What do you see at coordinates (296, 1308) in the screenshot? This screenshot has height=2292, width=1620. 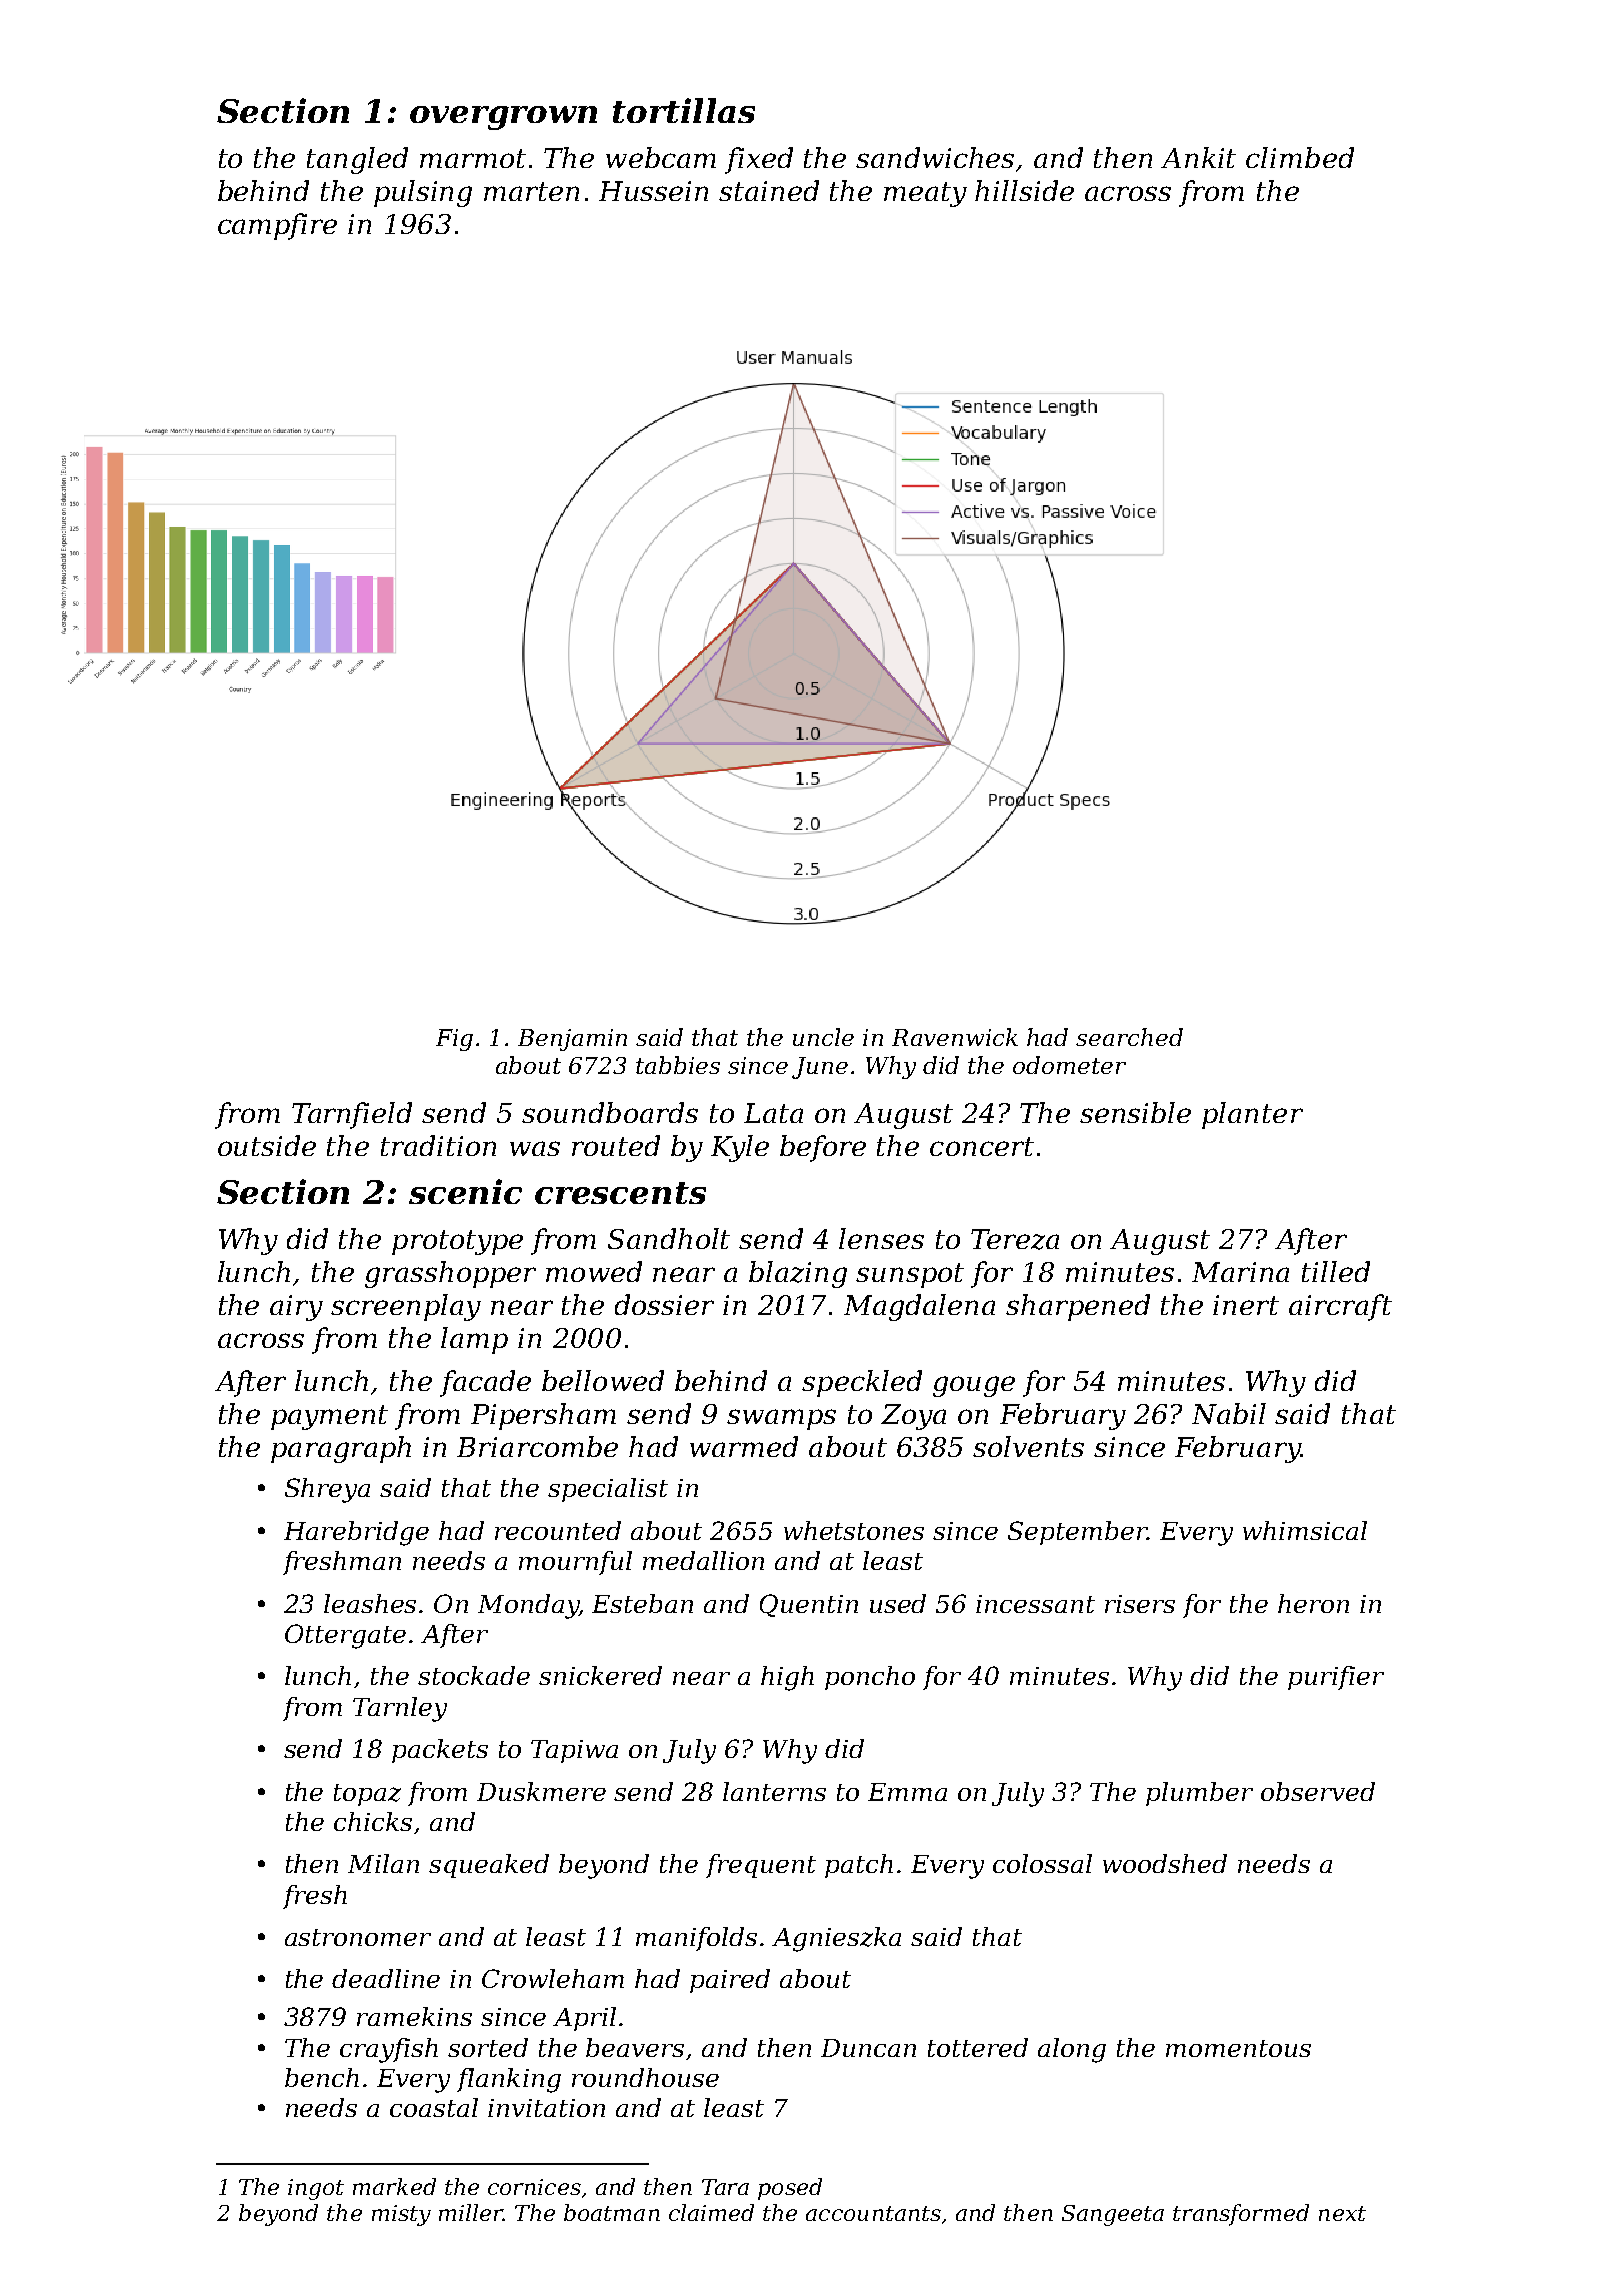 I see `airy` at bounding box center [296, 1308].
